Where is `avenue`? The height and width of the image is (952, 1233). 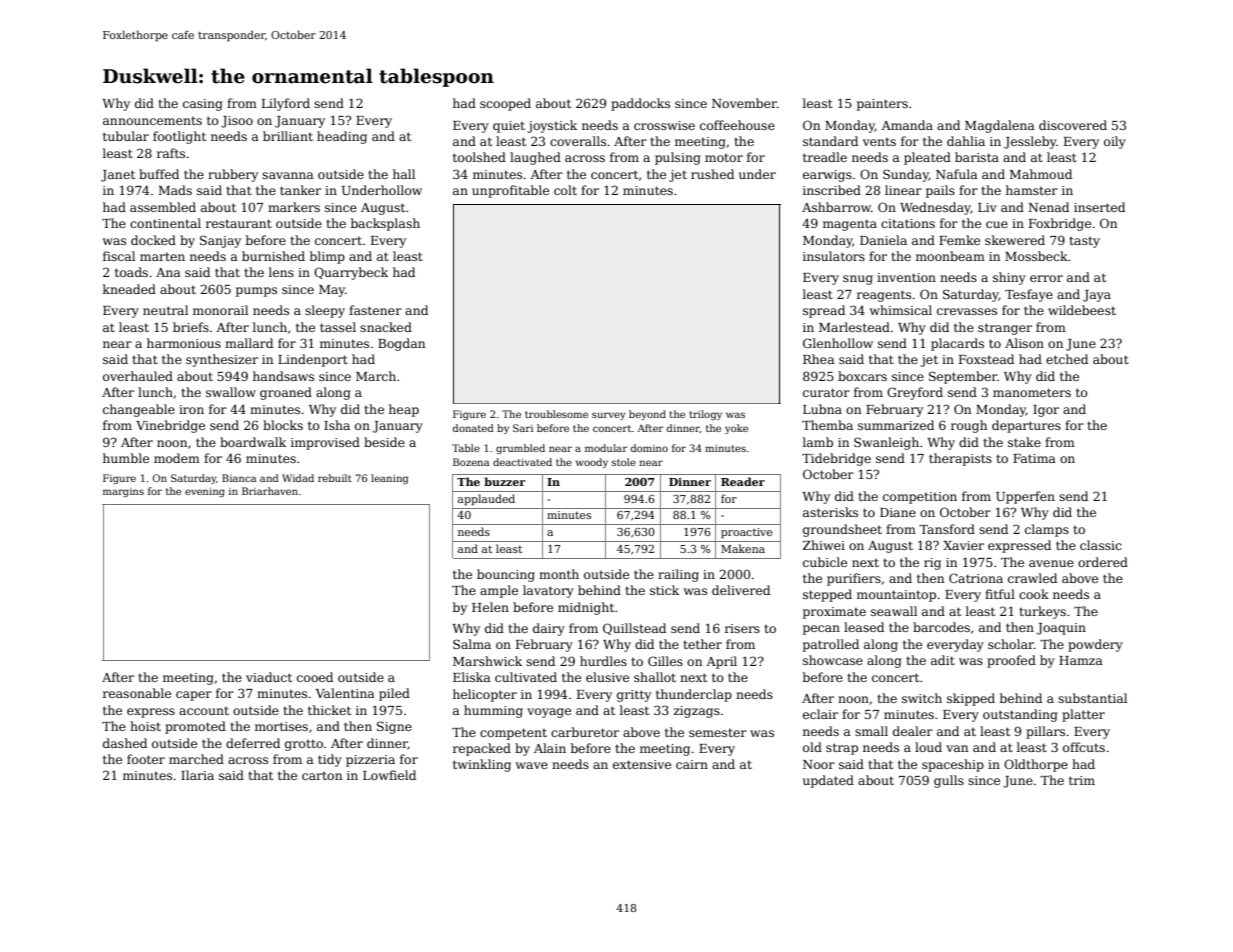
avenue is located at coordinates (1051, 563).
